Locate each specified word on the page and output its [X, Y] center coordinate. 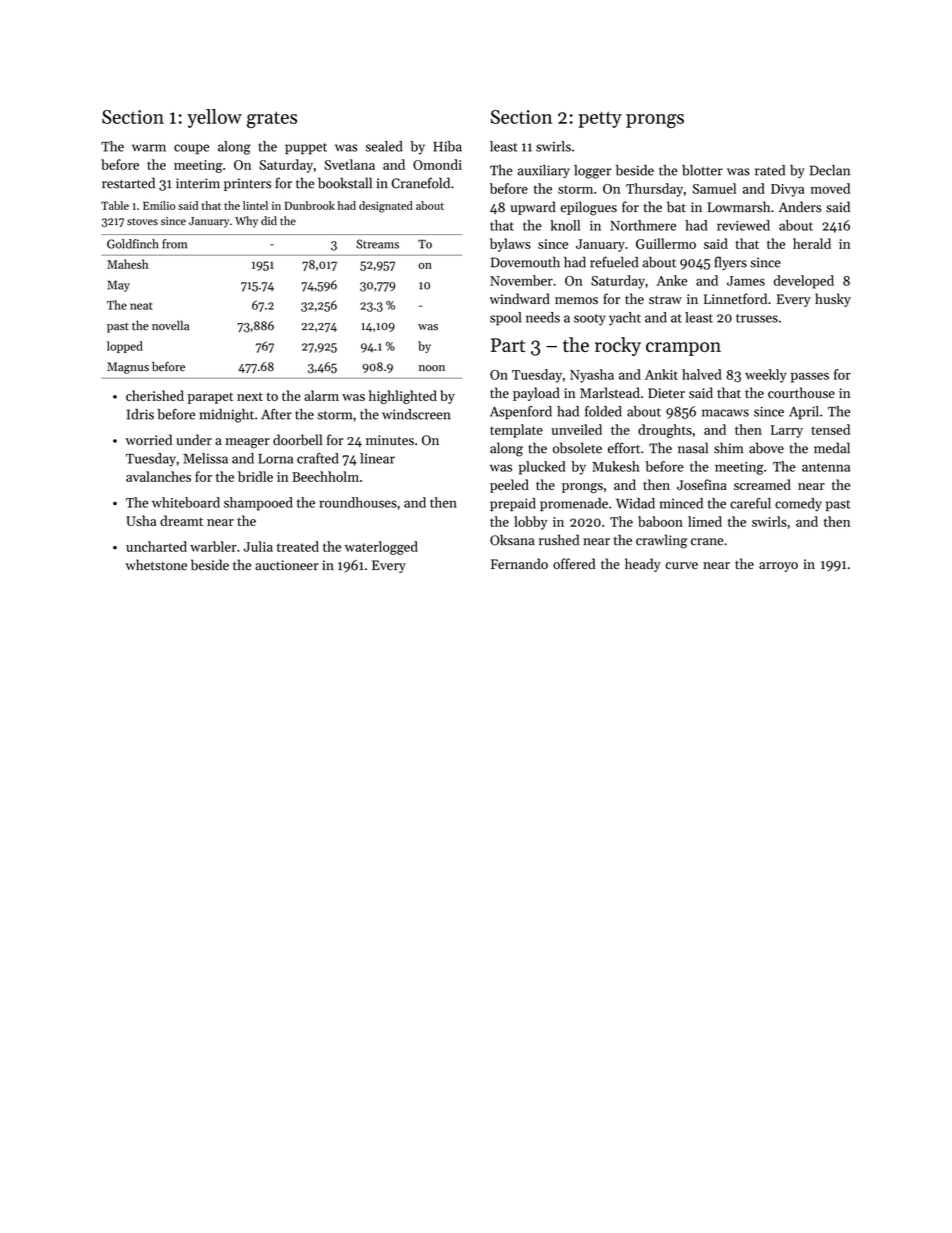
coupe [191, 149]
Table [115, 205]
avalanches [158, 476]
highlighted [403, 397]
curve [681, 565]
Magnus [128, 368]
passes [810, 377]
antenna [826, 467]
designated [386, 207]
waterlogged [381, 548]
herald [812, 243]
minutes [390, 440]
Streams [377, 244]
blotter [702, 170]
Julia [258, 546]
